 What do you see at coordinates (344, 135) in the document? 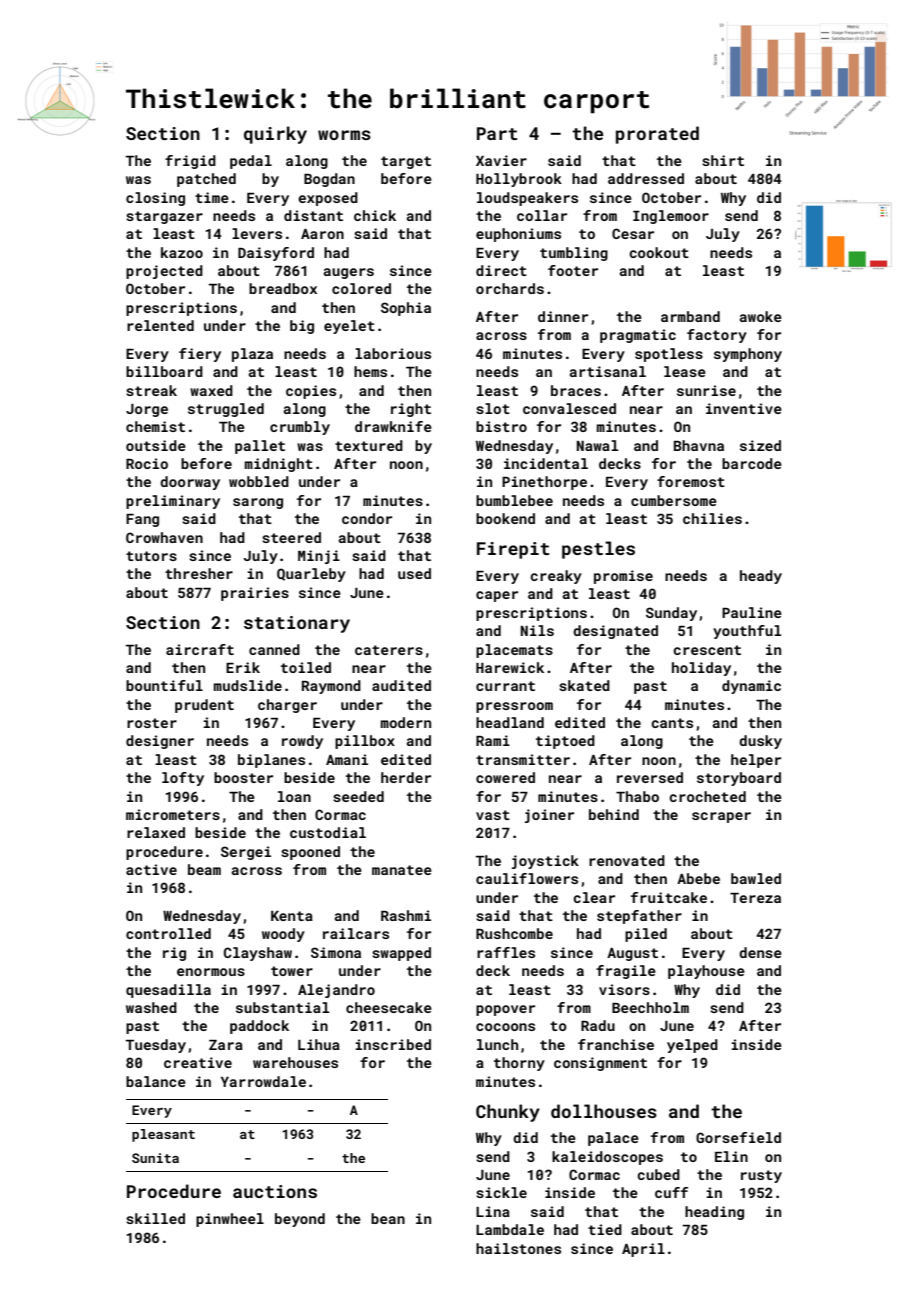
I see `worms` at bounding box center [344, 135].
